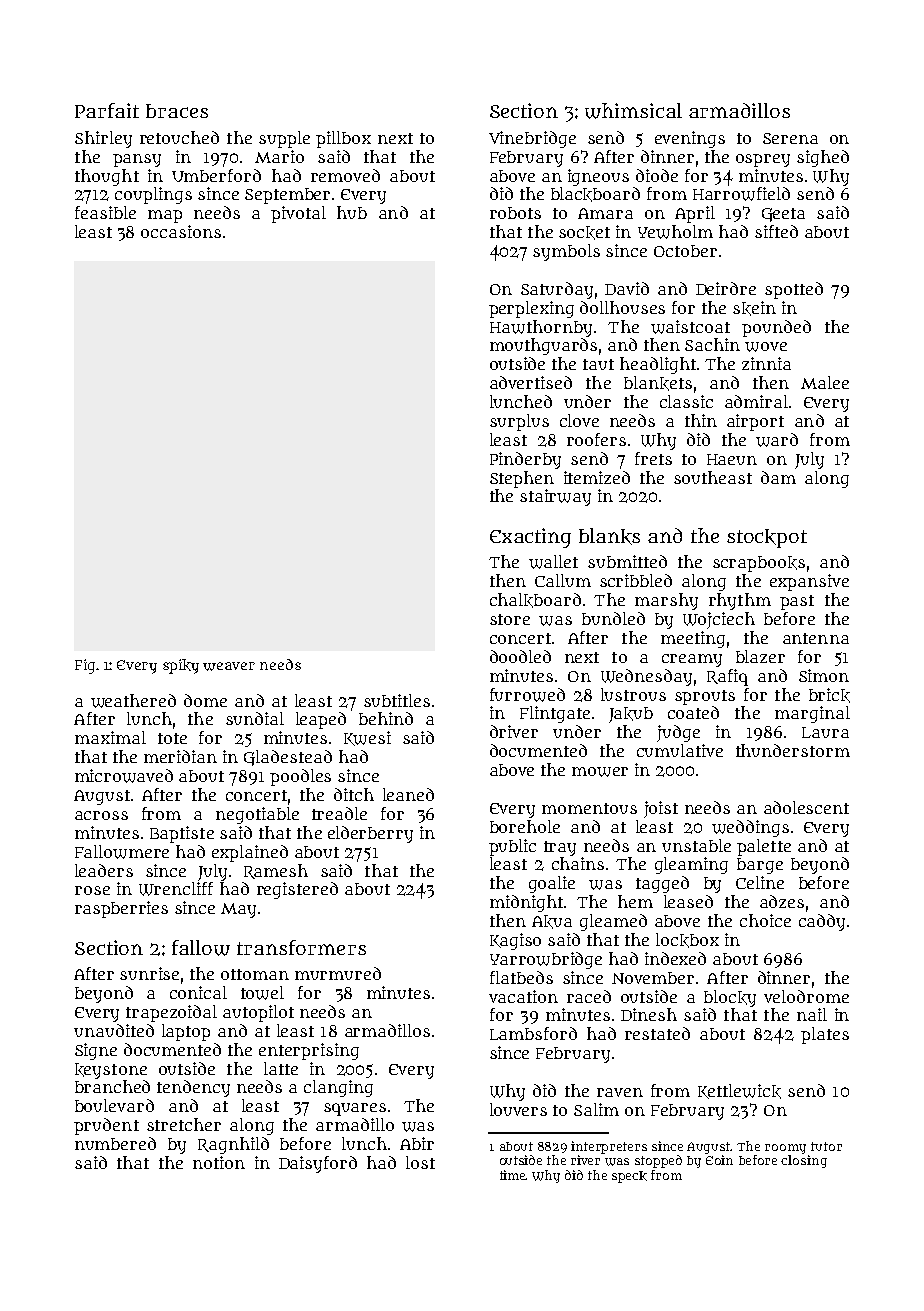 The image size is (924, 1311). I want to click on pillbox, so click(343, 139).
